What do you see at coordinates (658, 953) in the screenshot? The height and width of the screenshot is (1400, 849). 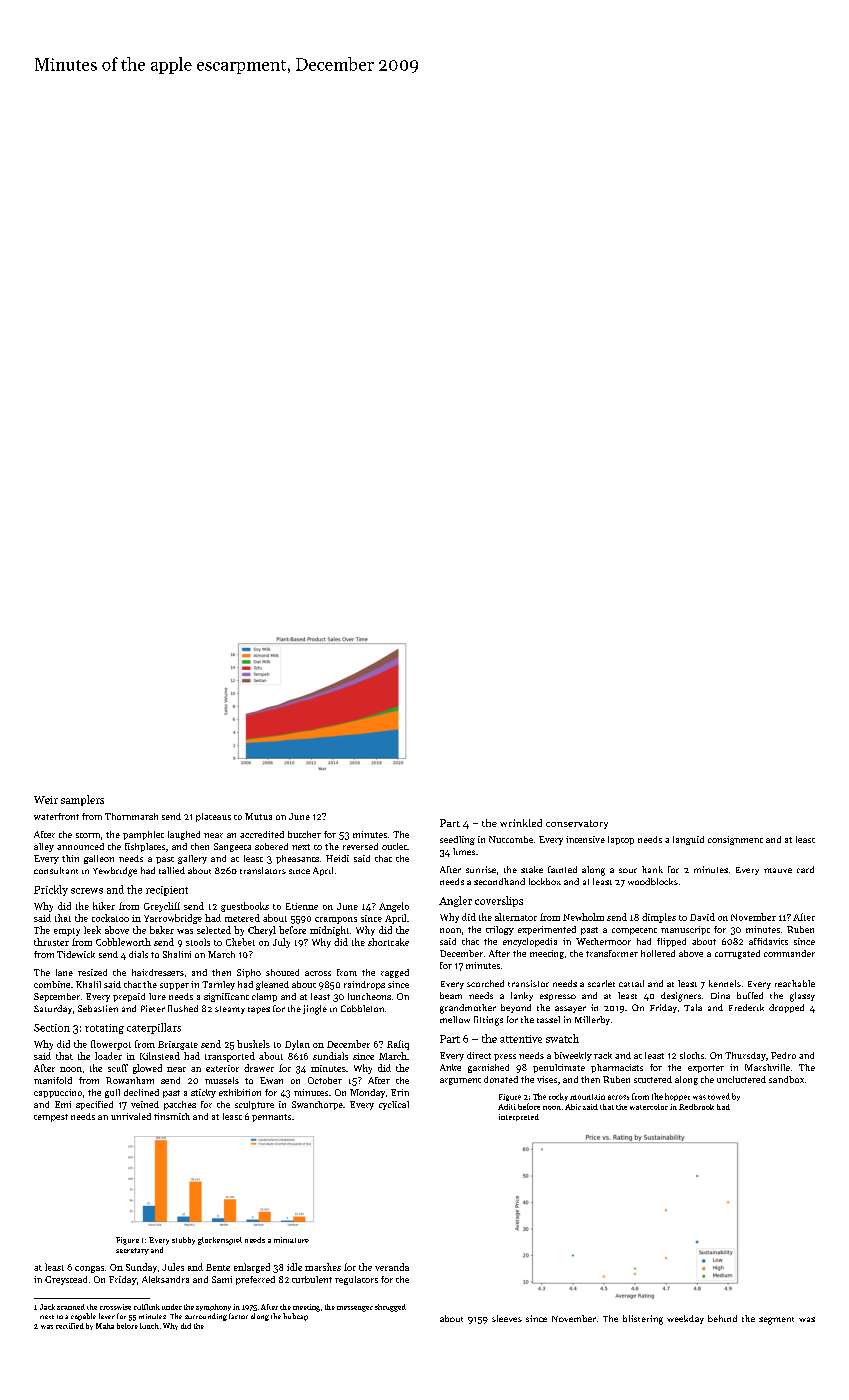 I see `hollered` at bounding box center [658, 953].
